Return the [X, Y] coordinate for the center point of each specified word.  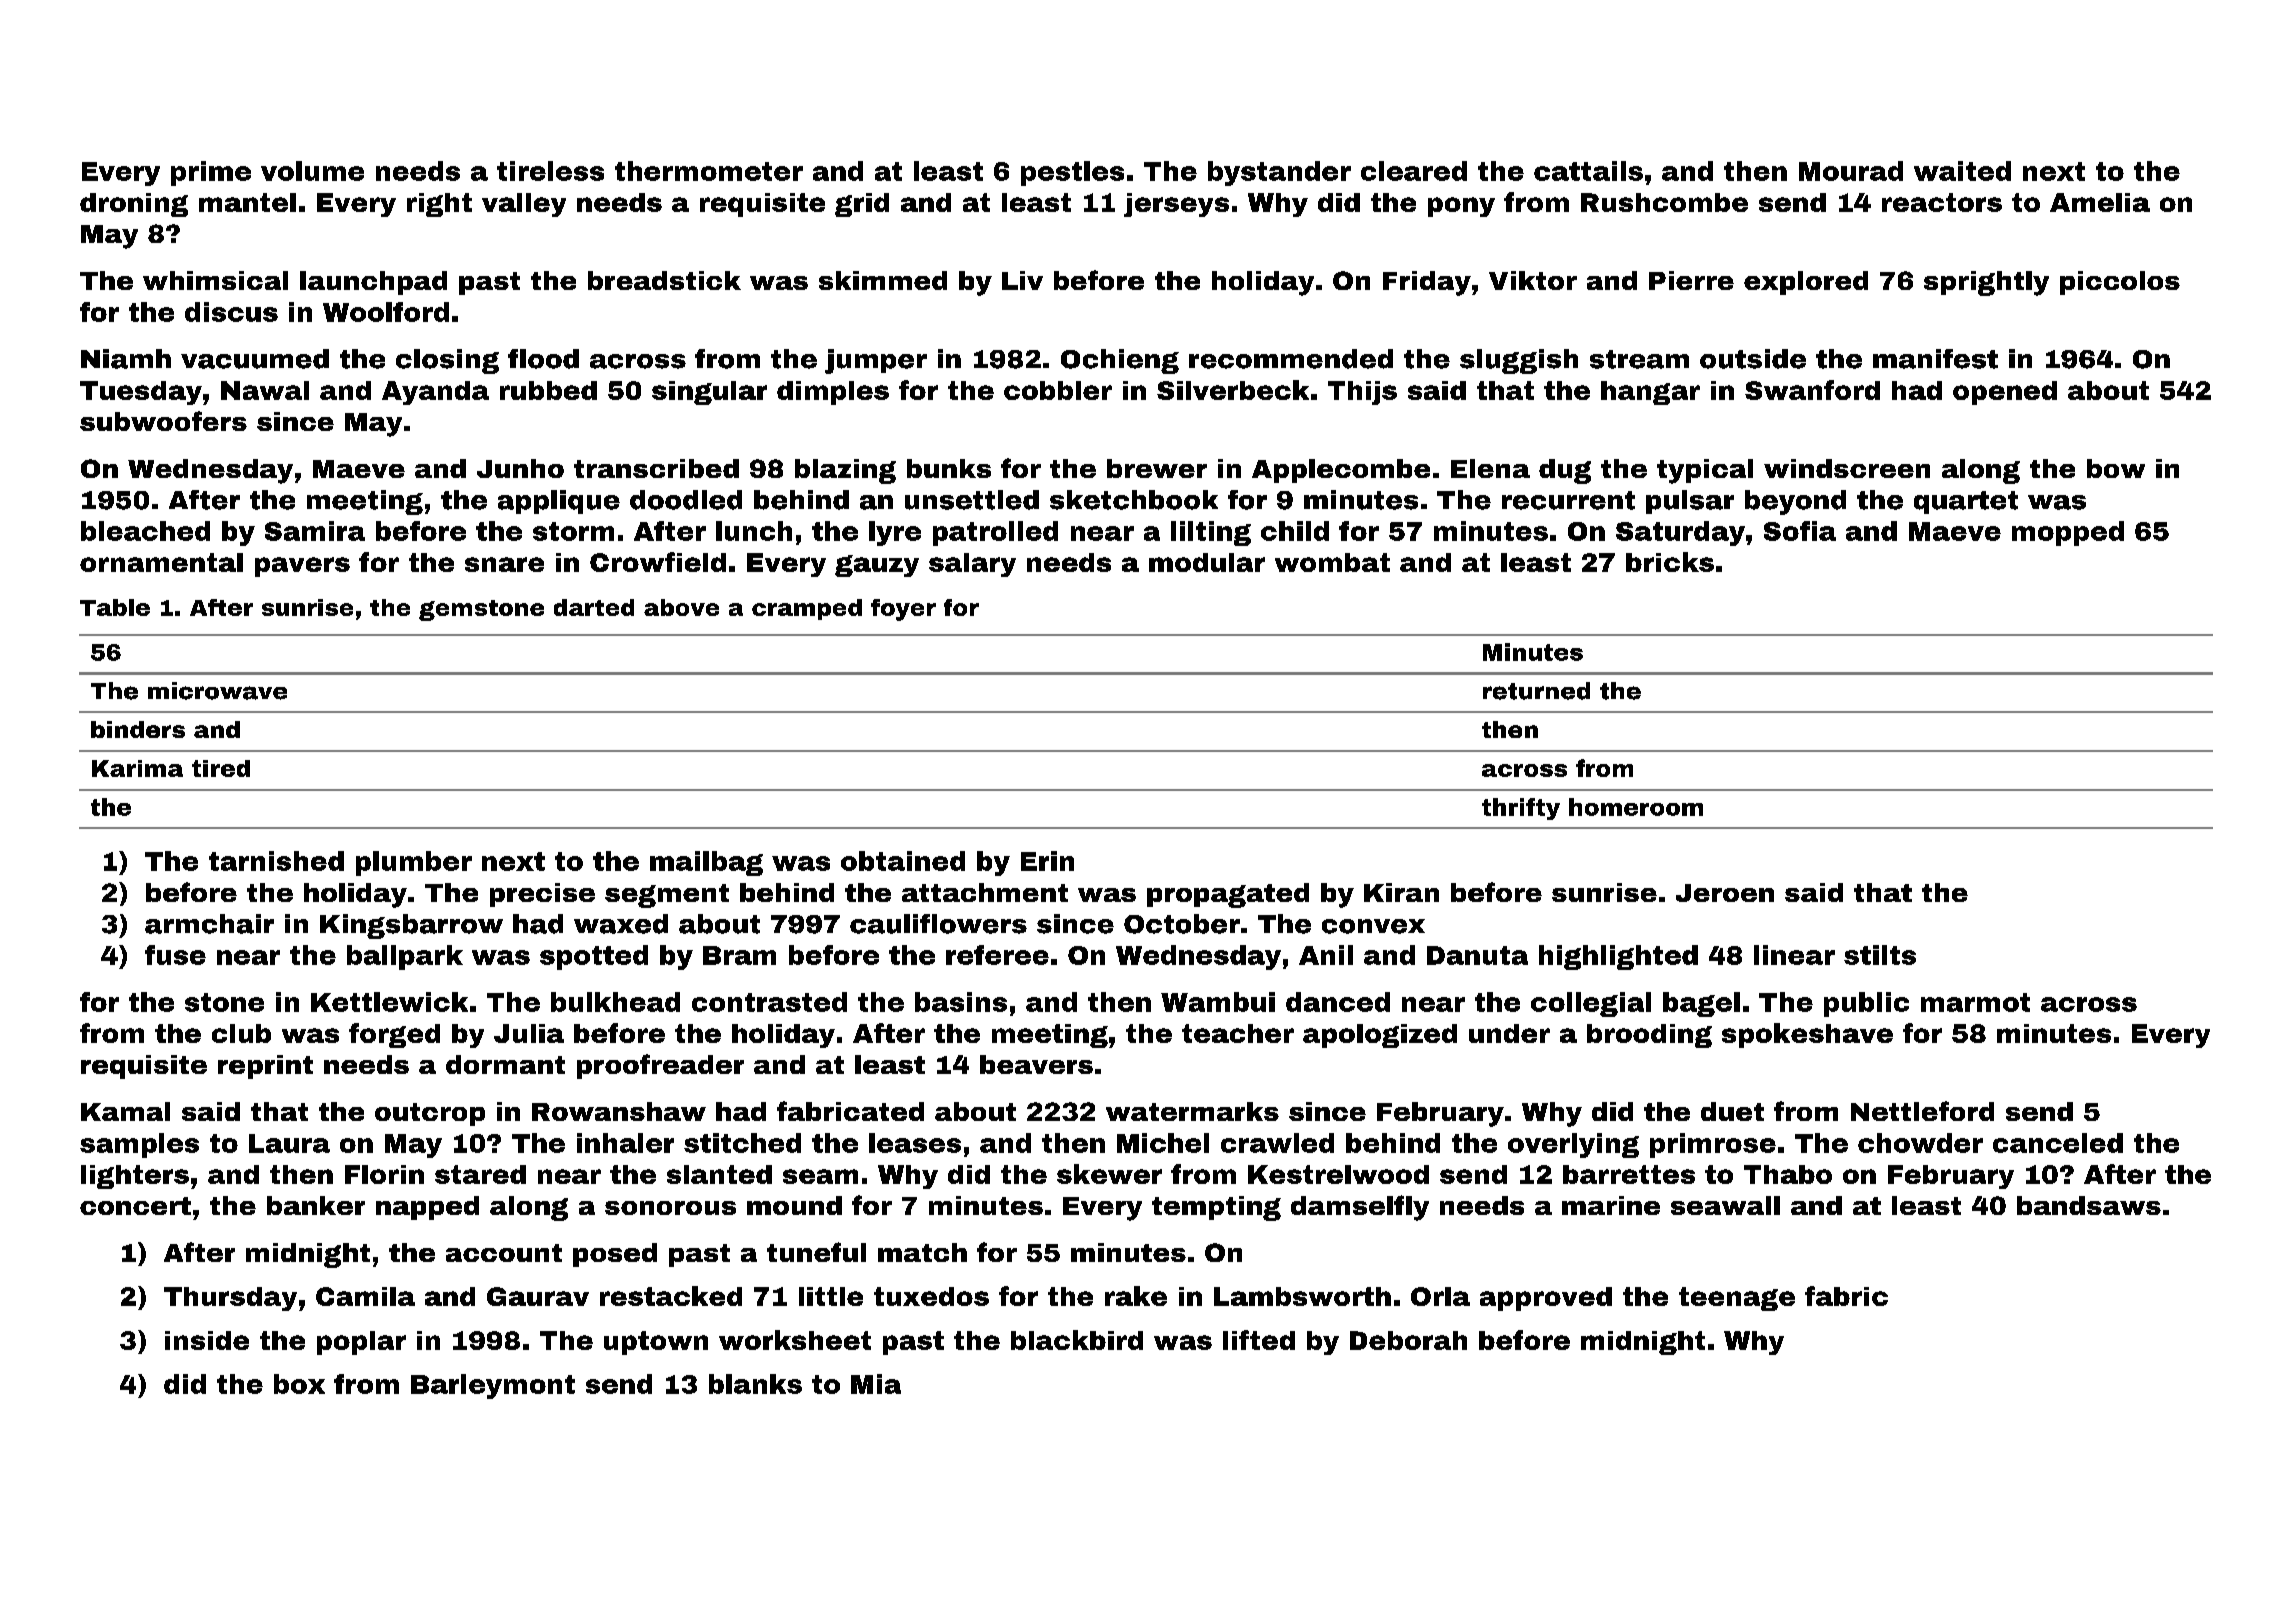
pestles [1072, 173]
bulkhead [615, 1002]
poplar [361, 1343]
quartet [1966, 502]
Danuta [1477, 955]
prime [211, 173]
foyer [903, 610]
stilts [1880, 955]
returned [1536, 691]
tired [221, 768]
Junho [520, 468]
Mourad [1851, 171]
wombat [1332, 562]
